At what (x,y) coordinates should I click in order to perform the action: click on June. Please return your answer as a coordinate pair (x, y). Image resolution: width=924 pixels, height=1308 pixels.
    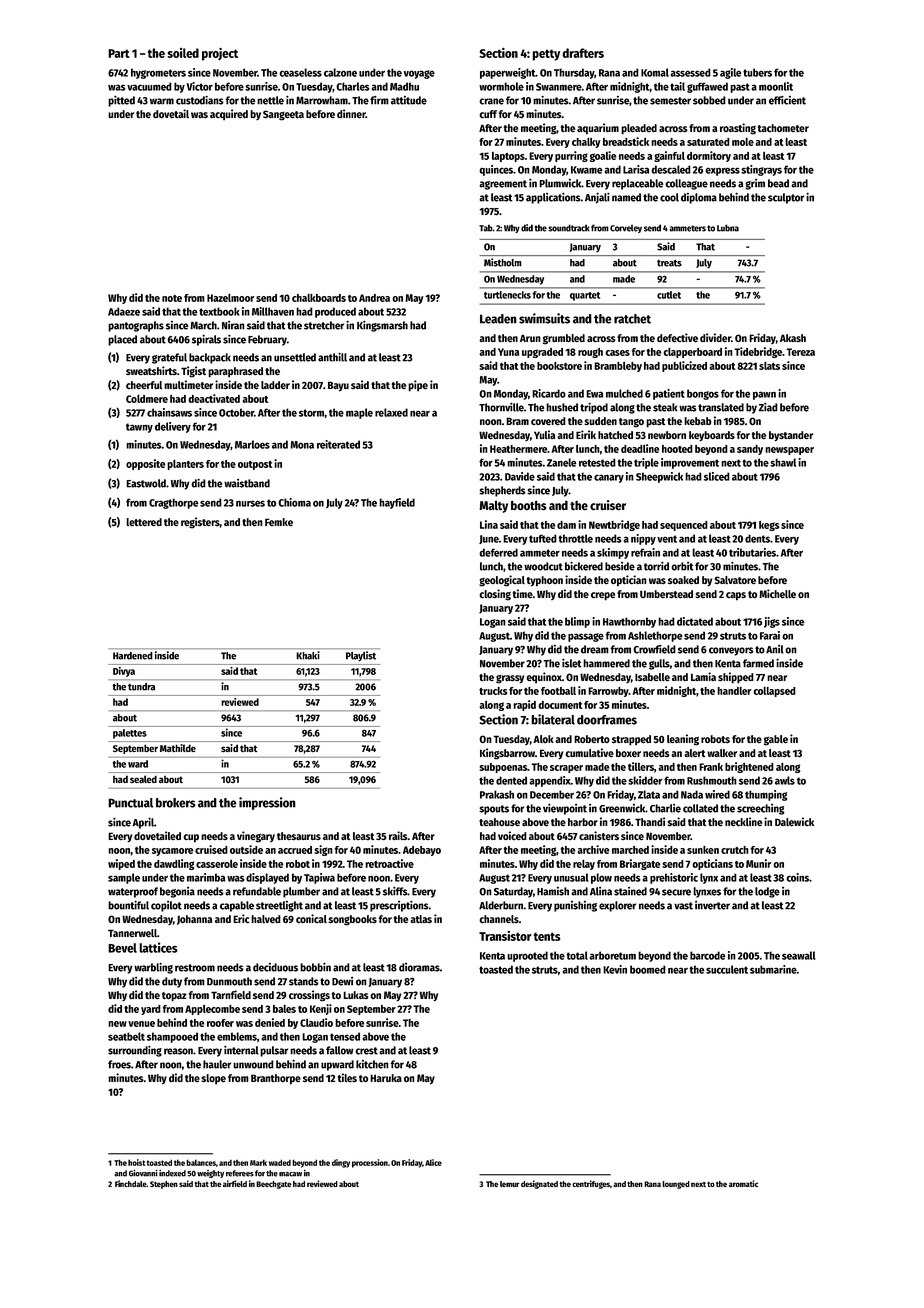
    Looking at the image, I should click on (489, 539).
